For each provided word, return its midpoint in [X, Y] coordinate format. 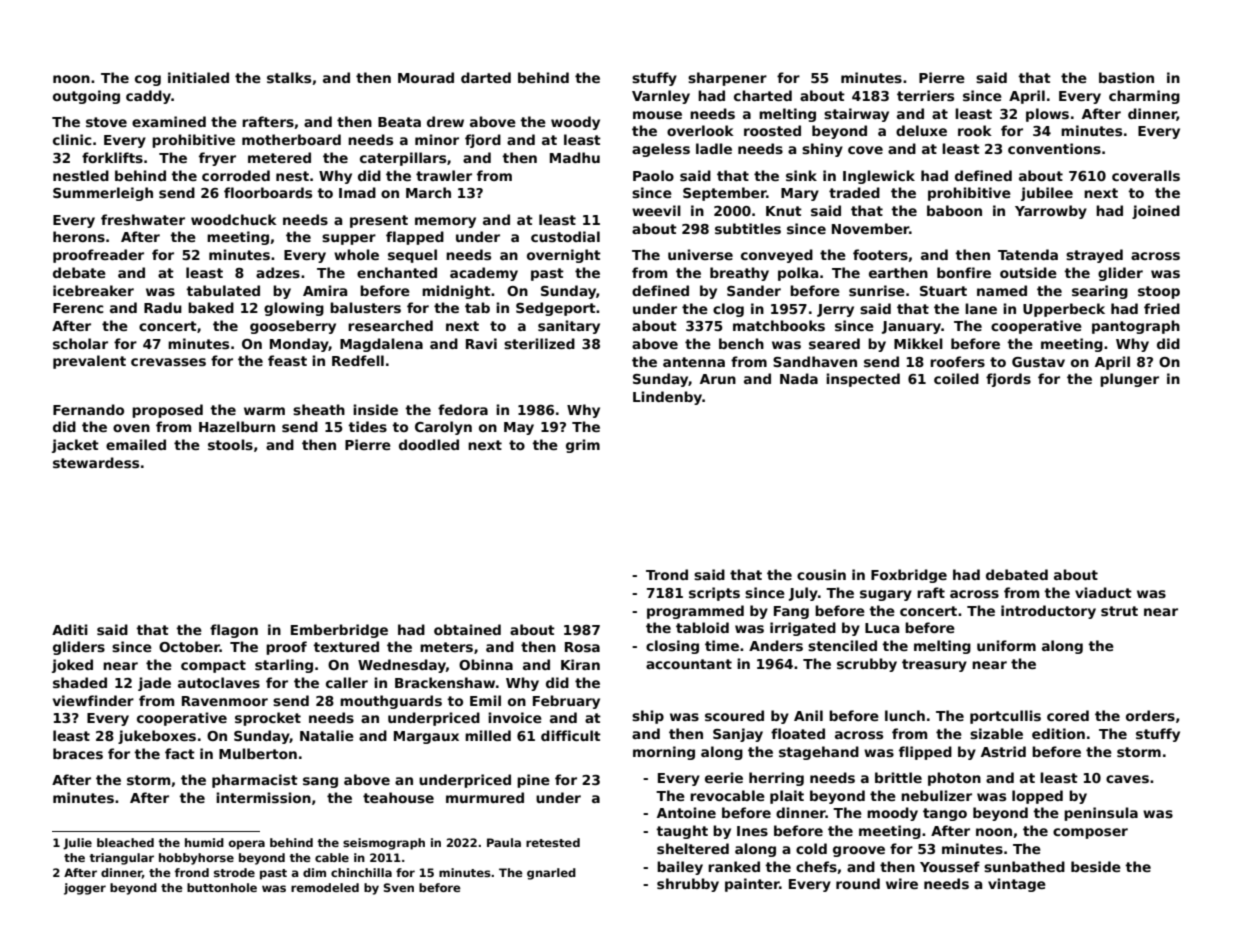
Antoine [686, 812]
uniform [1006, 645]
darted [486, 77]
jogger [85, 889]
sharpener [727, 79]
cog [148, 80]
